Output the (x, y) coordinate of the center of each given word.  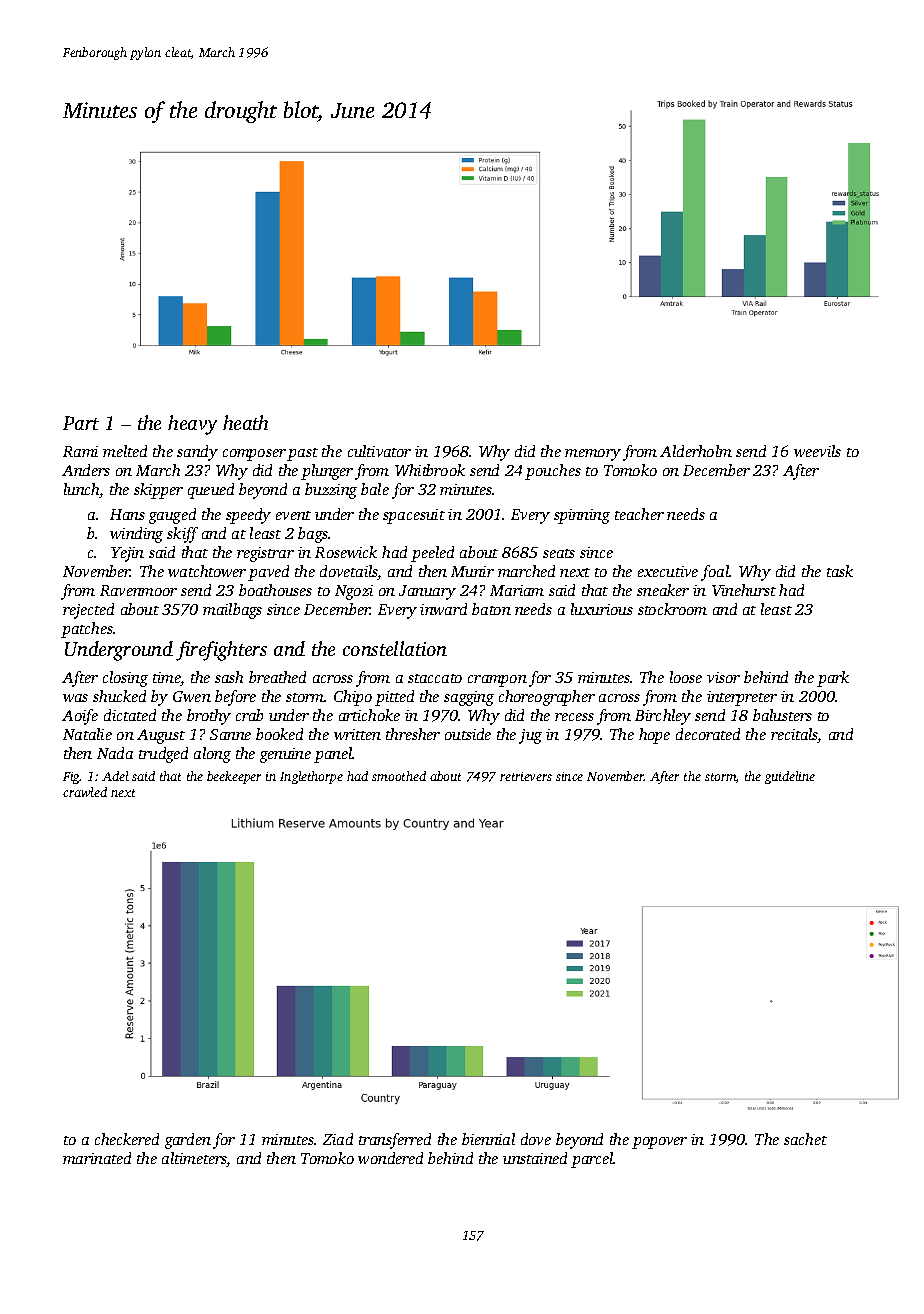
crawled (85, 792)
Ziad (338, 1139)
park (833, 679)
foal (715, 573)
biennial (488, 1139)
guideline (790, 777)
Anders (86, 470)
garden (188, 1141)
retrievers (526, 776)
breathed (277, 677)
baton (491, 609)
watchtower (207, 571)
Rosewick (346, 552)
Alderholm (696, 451)
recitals (794, 735)
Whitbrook (430, 470)
